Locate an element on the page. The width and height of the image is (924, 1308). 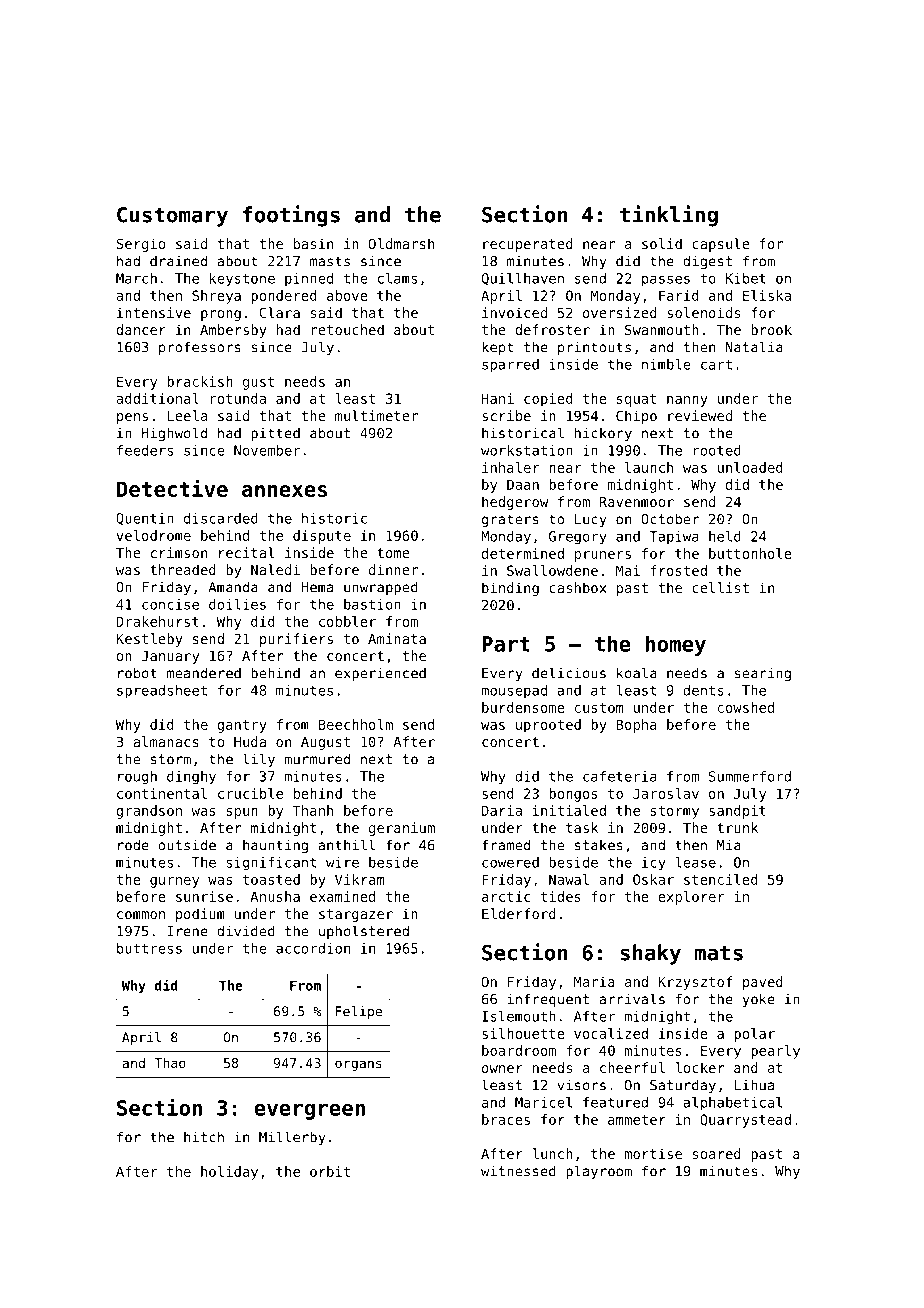
meandered is located at coordinates (204, 673).
